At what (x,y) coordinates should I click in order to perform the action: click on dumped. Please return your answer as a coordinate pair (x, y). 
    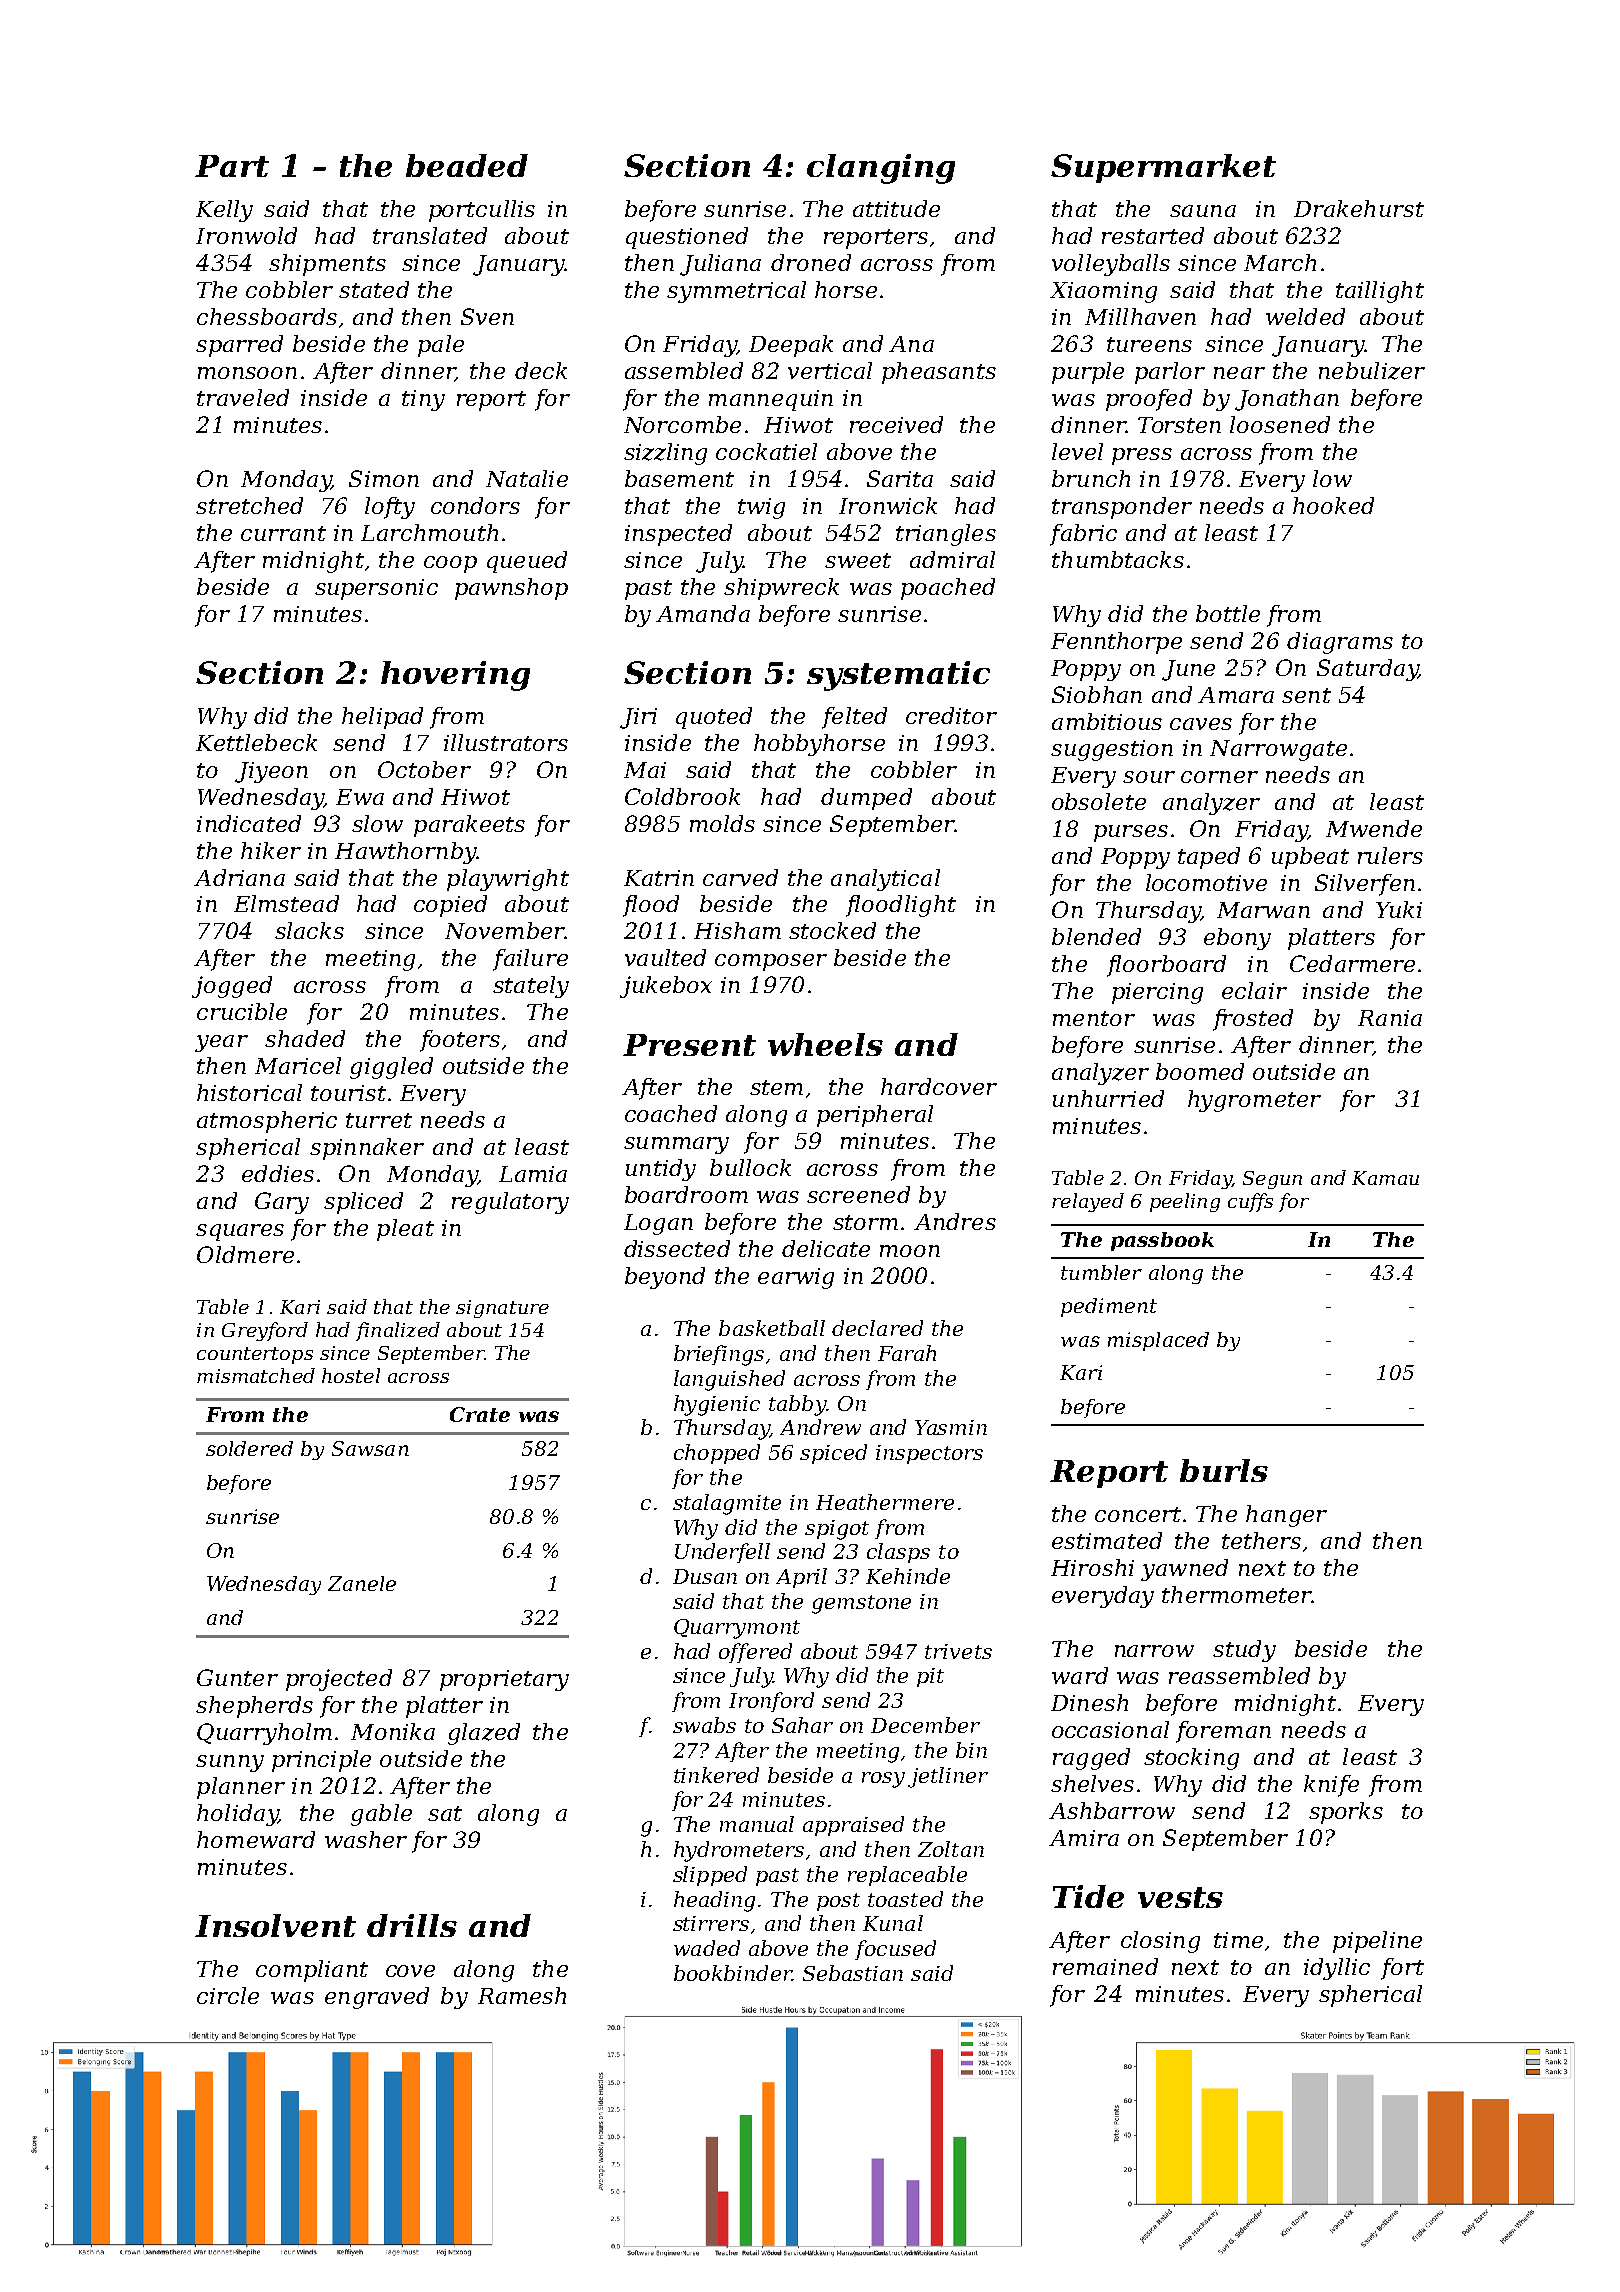
    Looking at the image, I should click on (866, 799).
